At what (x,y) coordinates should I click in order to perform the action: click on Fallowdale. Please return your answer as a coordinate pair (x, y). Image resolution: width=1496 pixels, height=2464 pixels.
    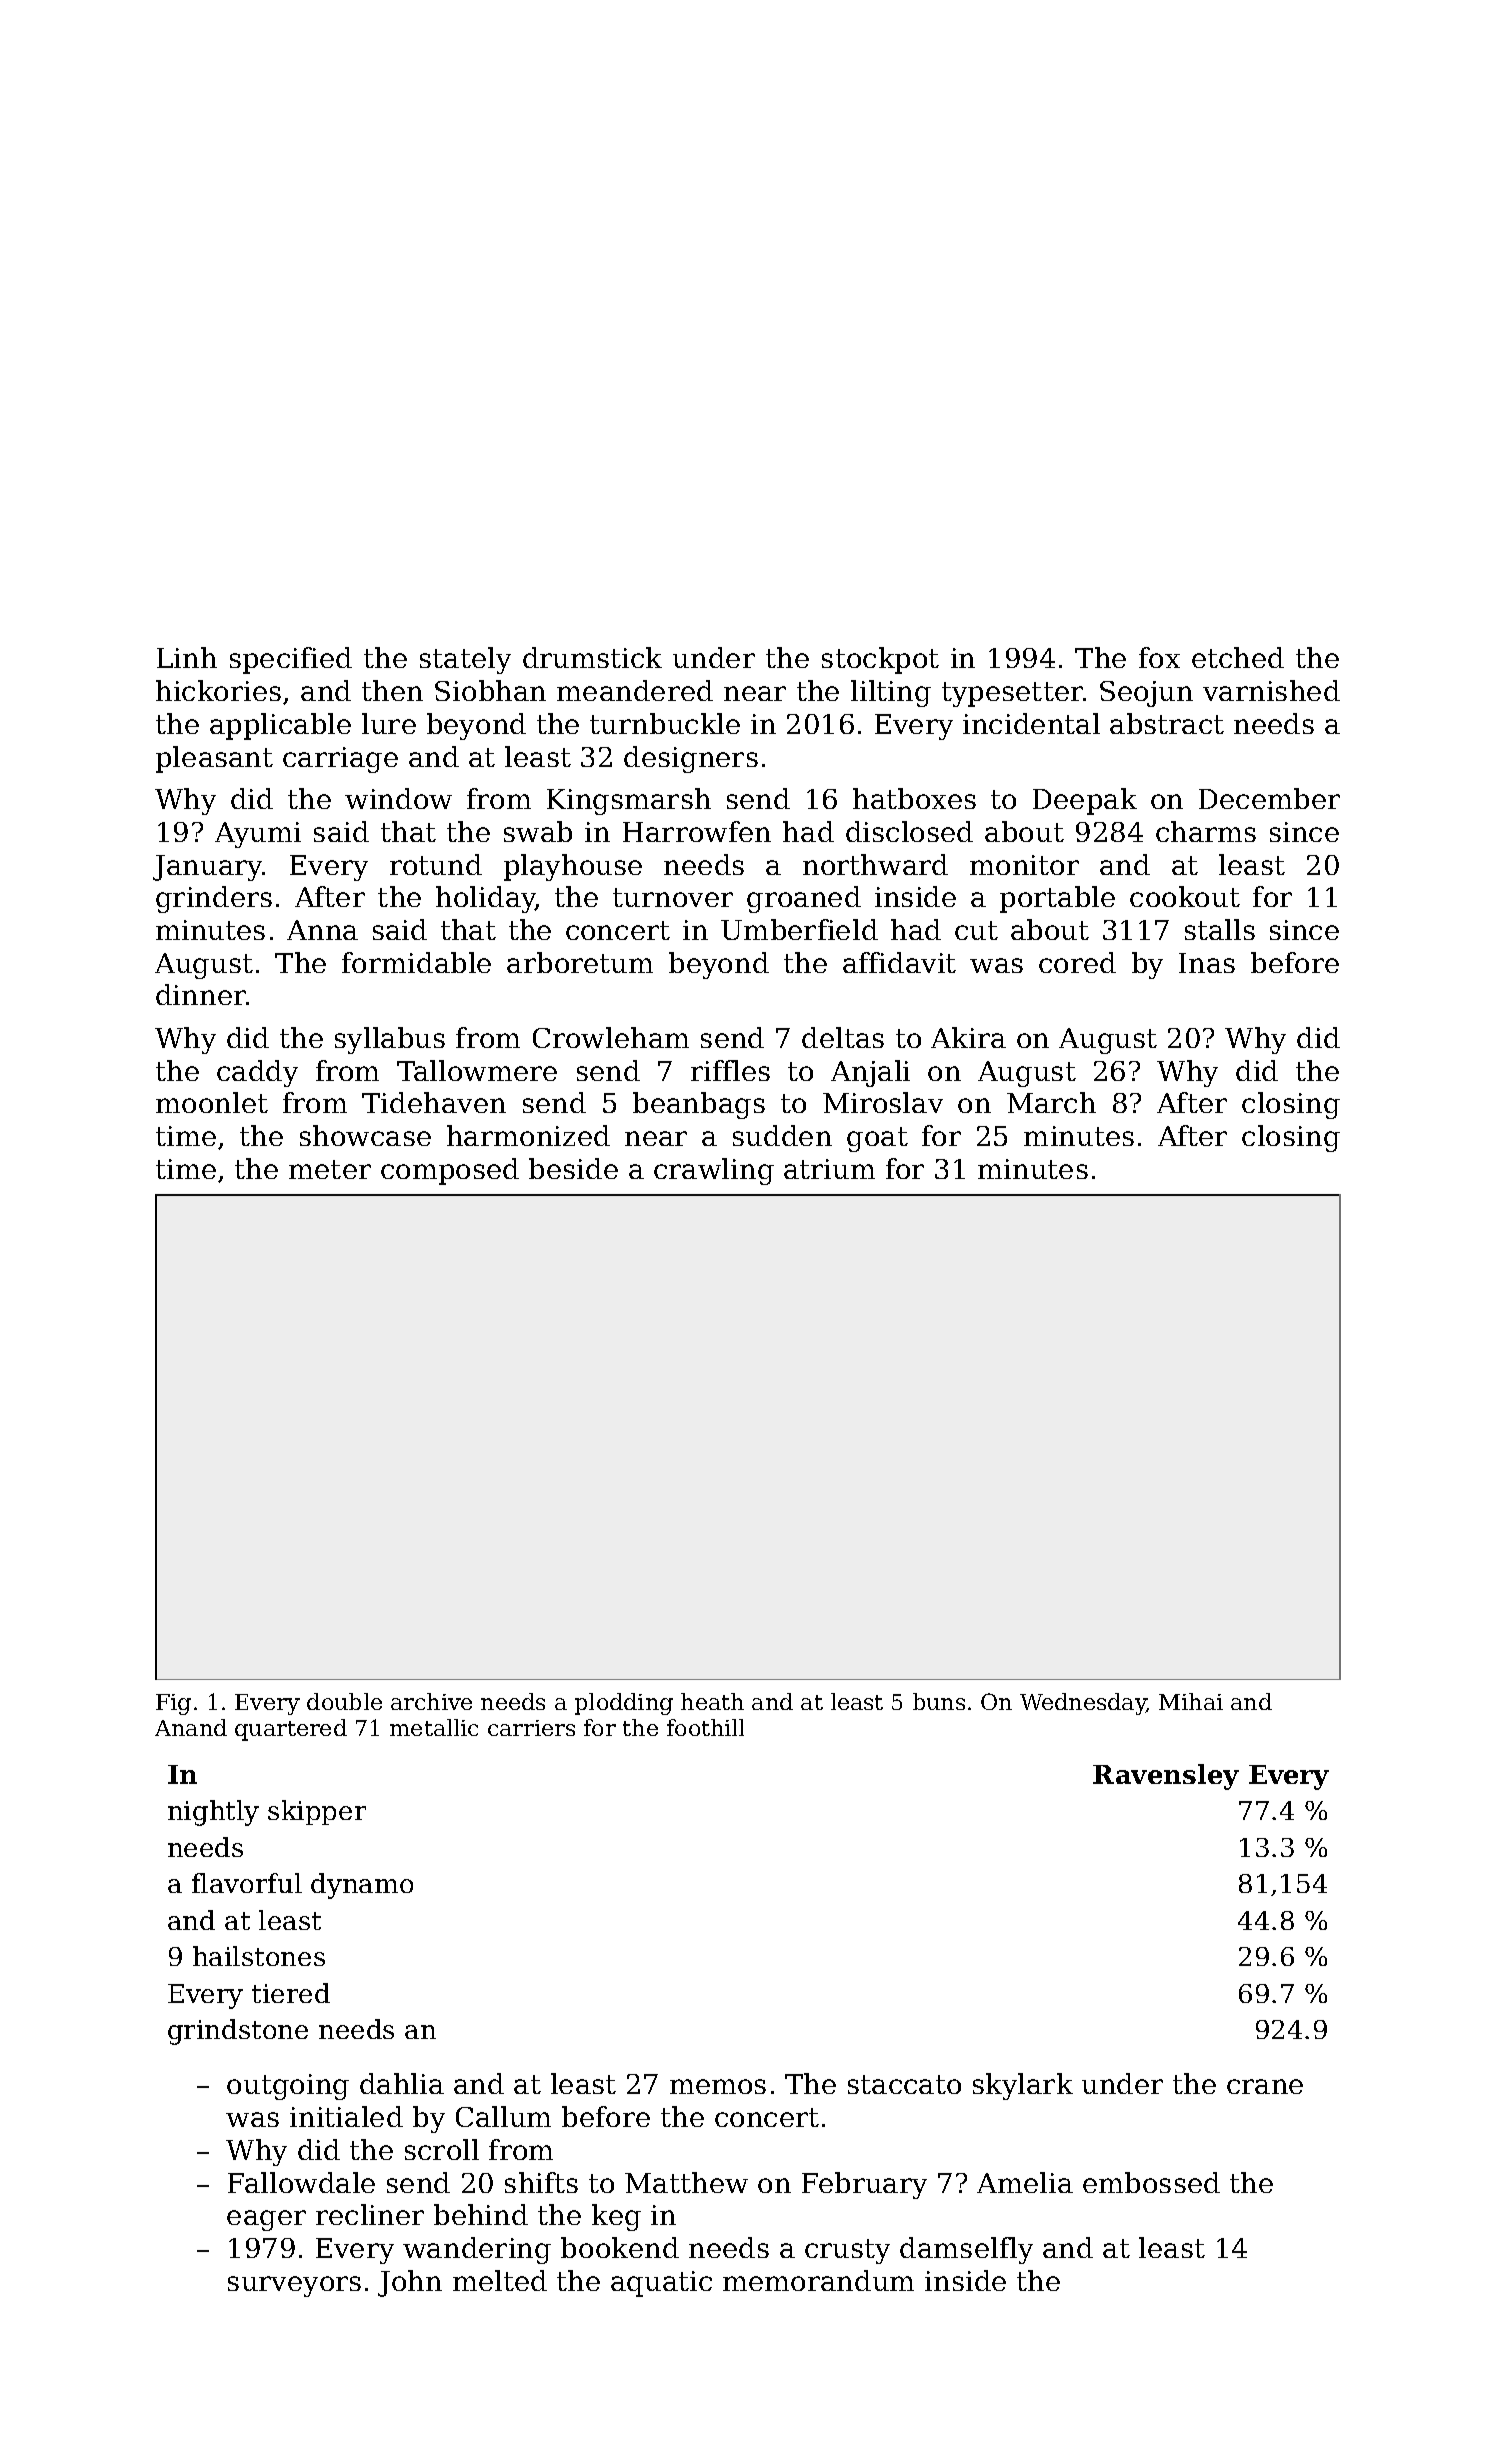
    Looking at the image, I should click on (301, 2182).
